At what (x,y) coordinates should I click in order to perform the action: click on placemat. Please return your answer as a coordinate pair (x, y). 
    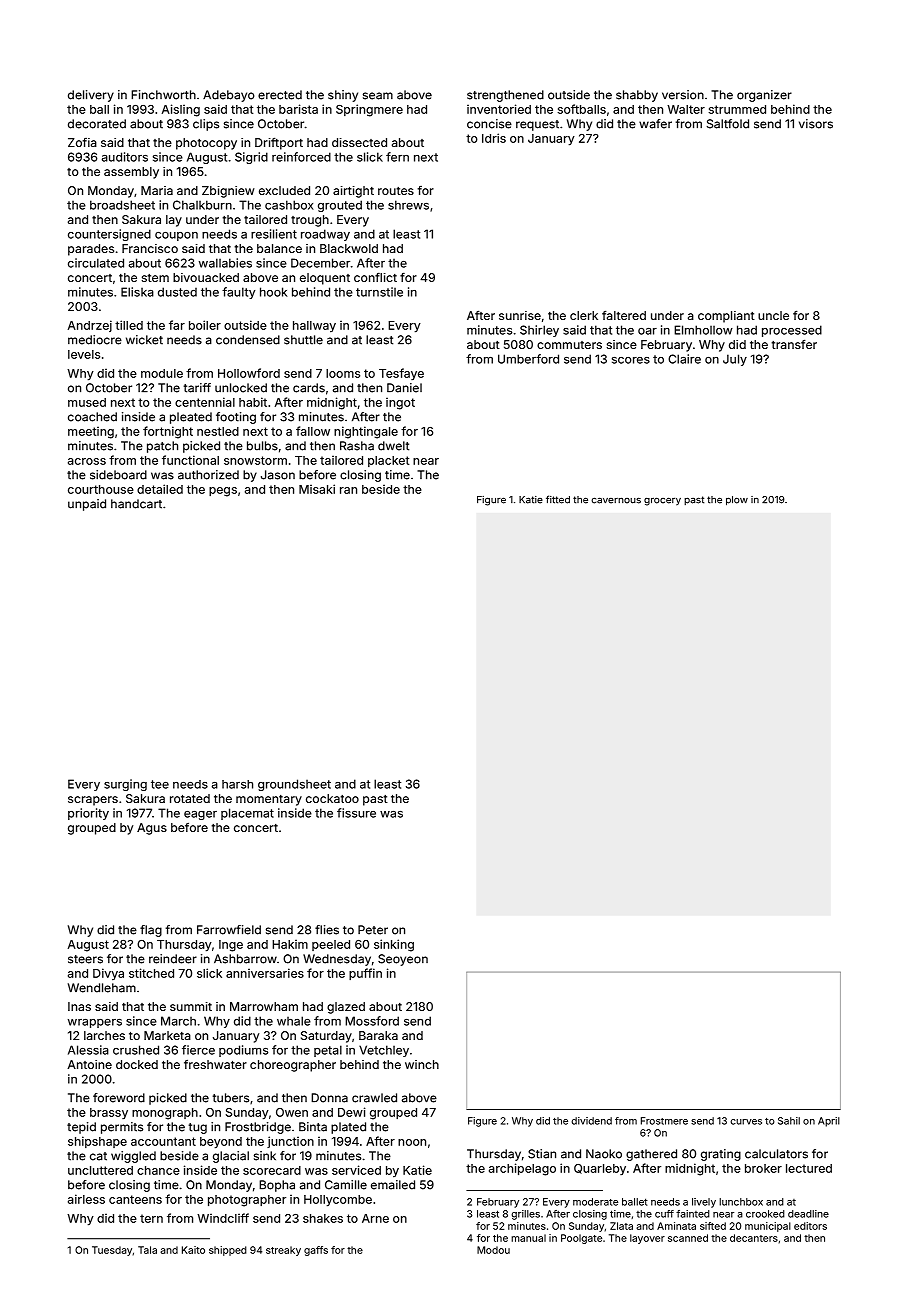
    Looking at the image, I should click on (247, 814).
